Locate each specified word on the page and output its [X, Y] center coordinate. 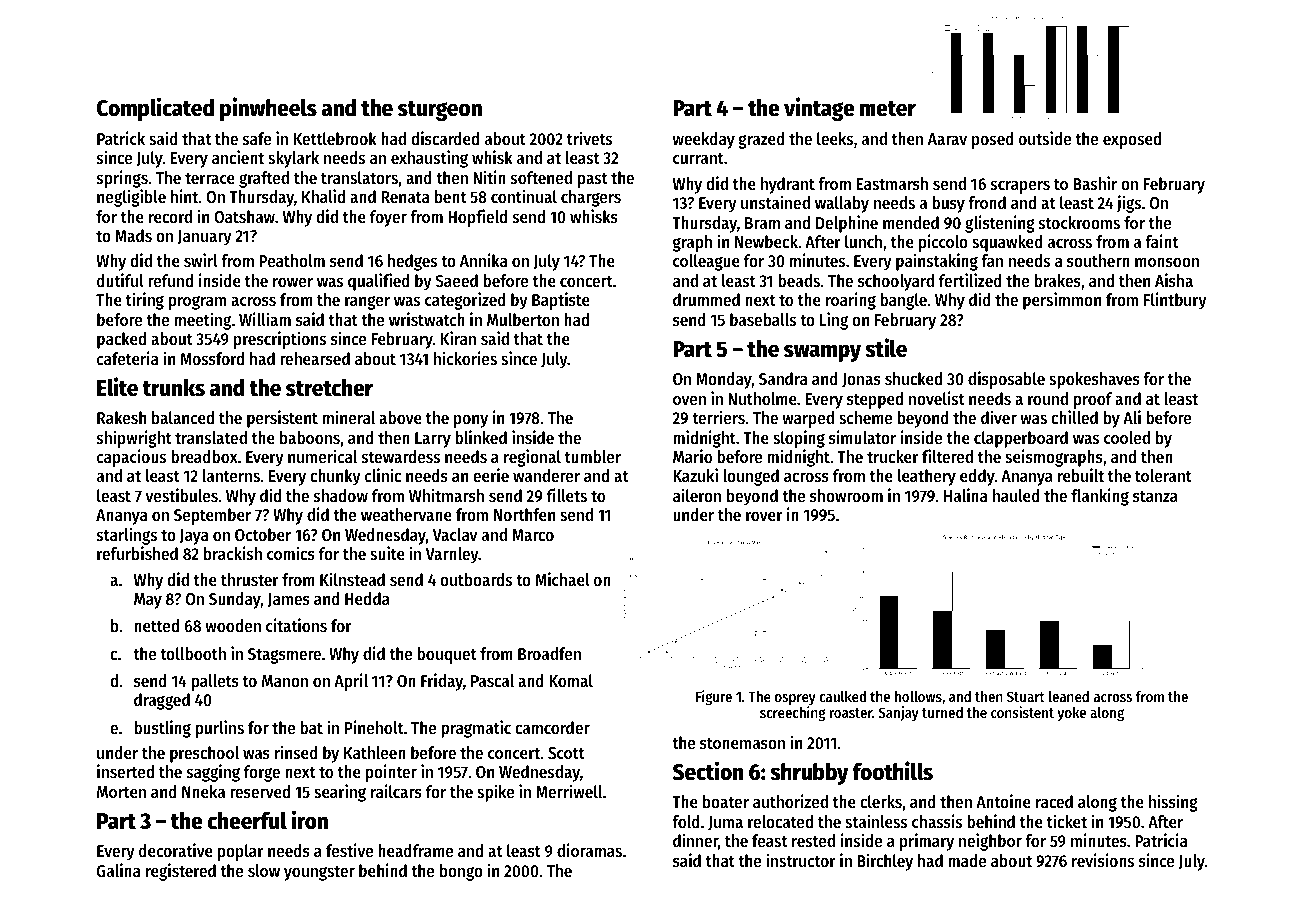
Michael [563, 579]
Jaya [194, 537]
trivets [589, 138]
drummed [706, 299]
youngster [319, 873]
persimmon [1062, 301]
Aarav [947, 139]
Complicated [155, 109]
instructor [801, 860]
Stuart [1026, 696]
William [265, 319]
